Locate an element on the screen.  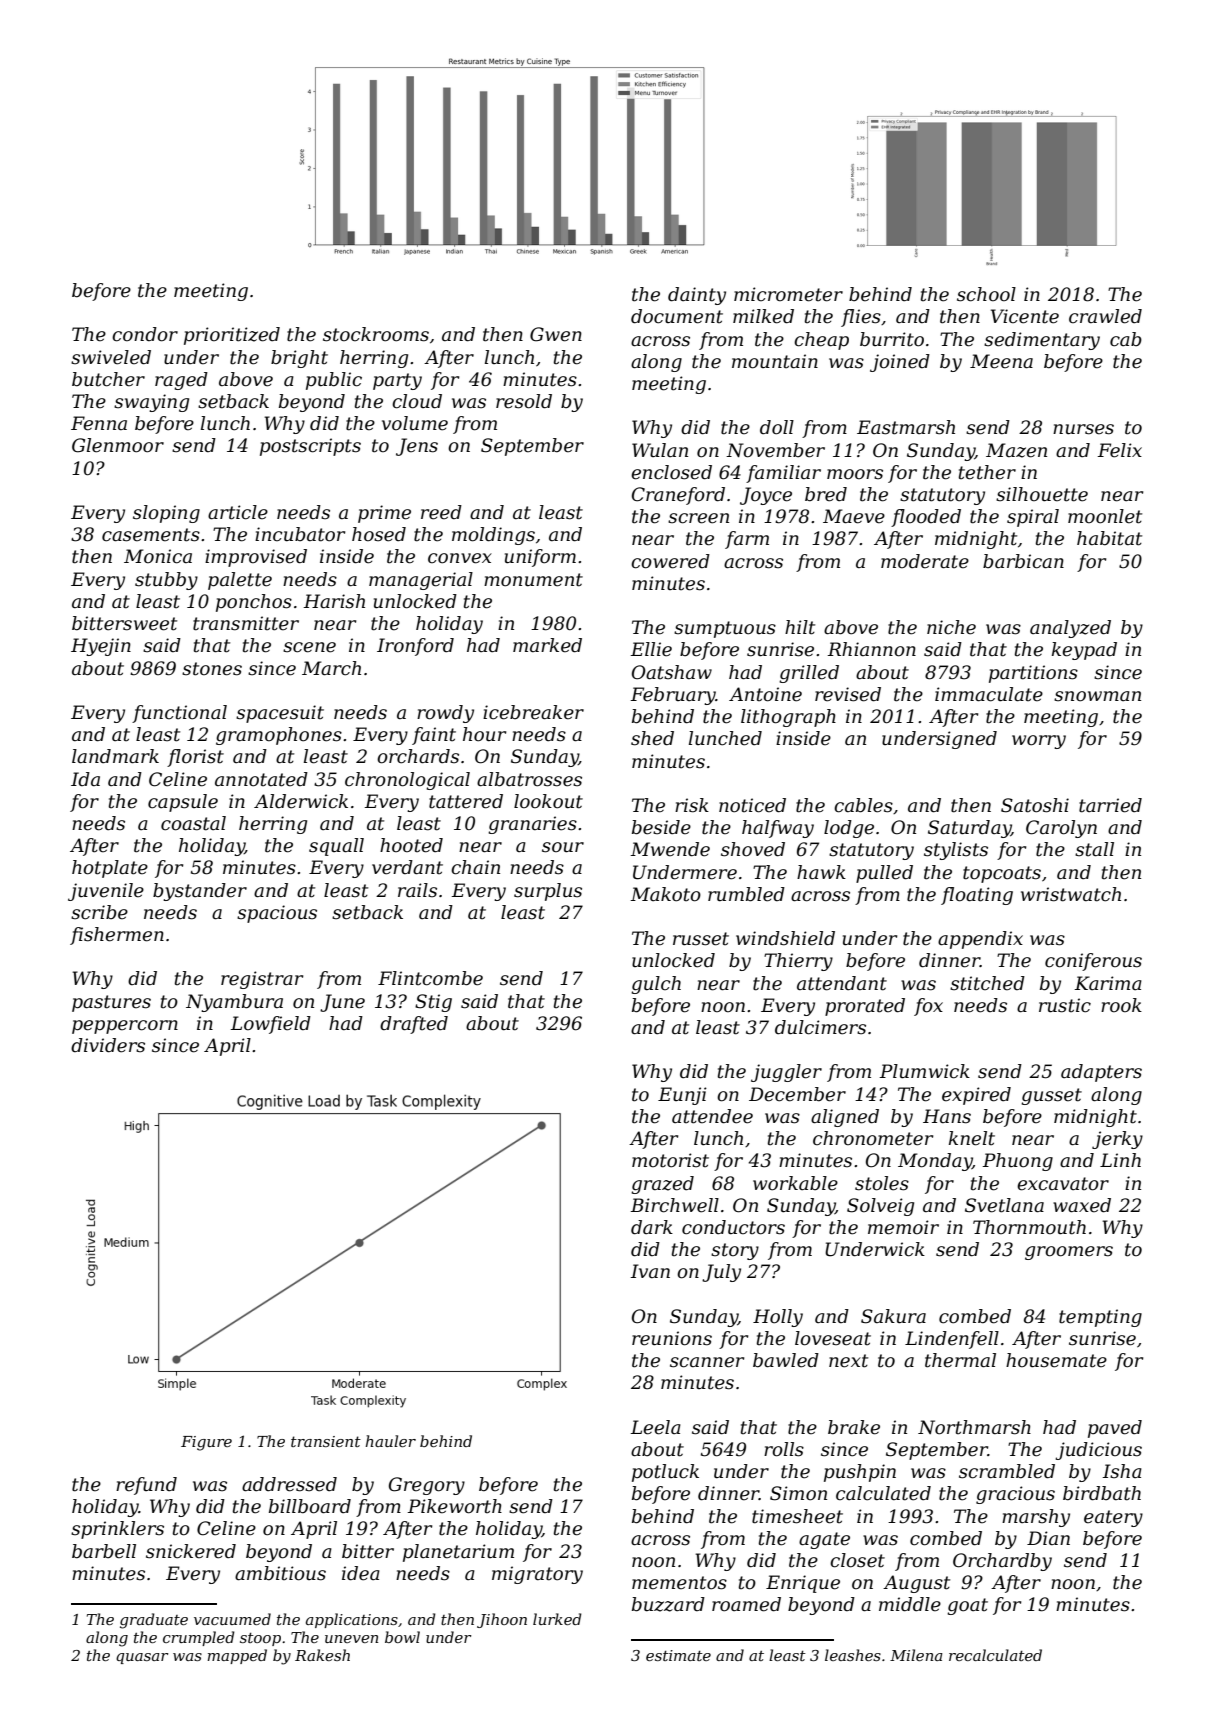
rowdy is located at coordinates (445, 714).
